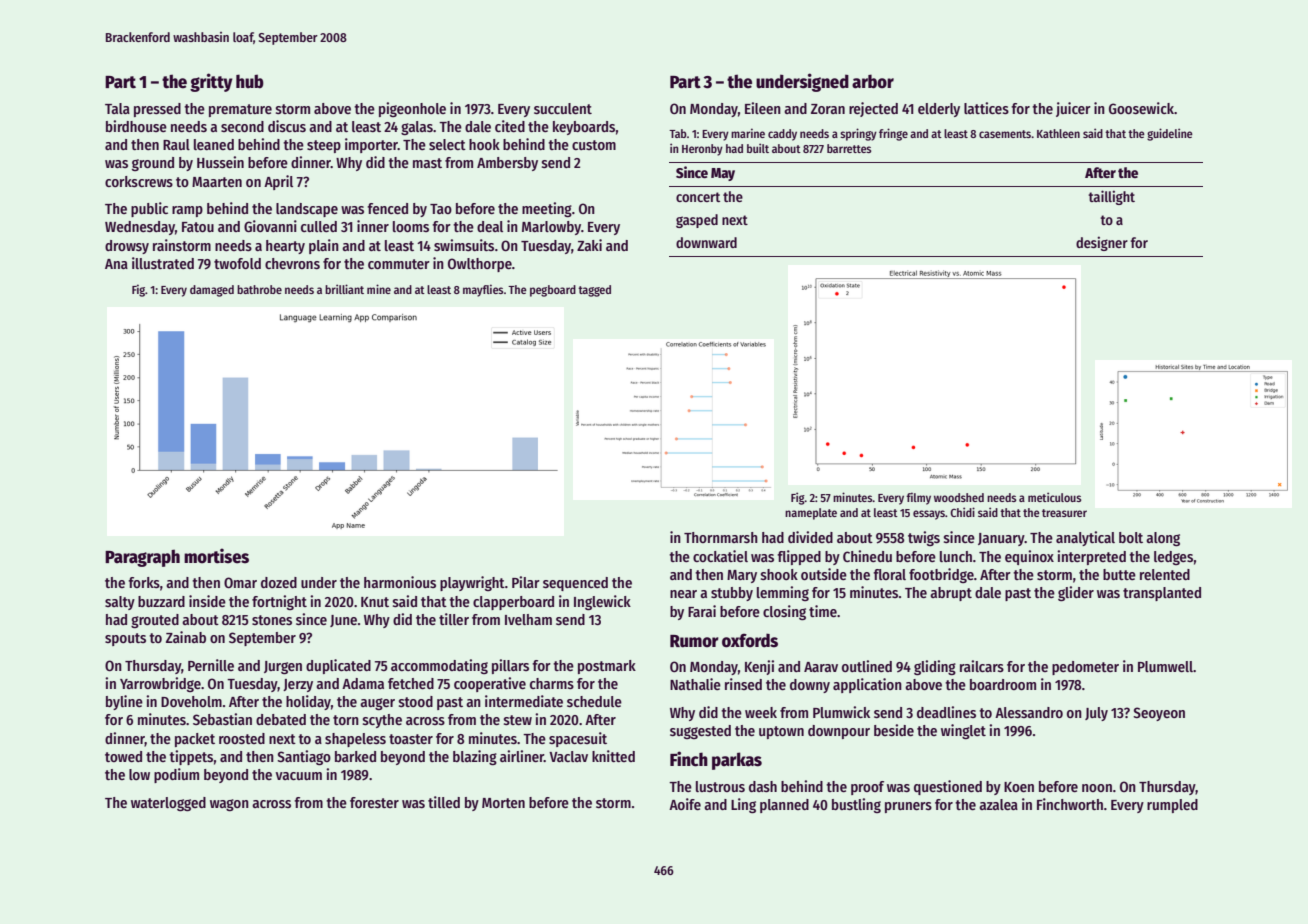 This document has height=924, width=1308. What do you see at coordinates (250, 81) in the document?
I see `hub` at bounding box center [250, 81].
